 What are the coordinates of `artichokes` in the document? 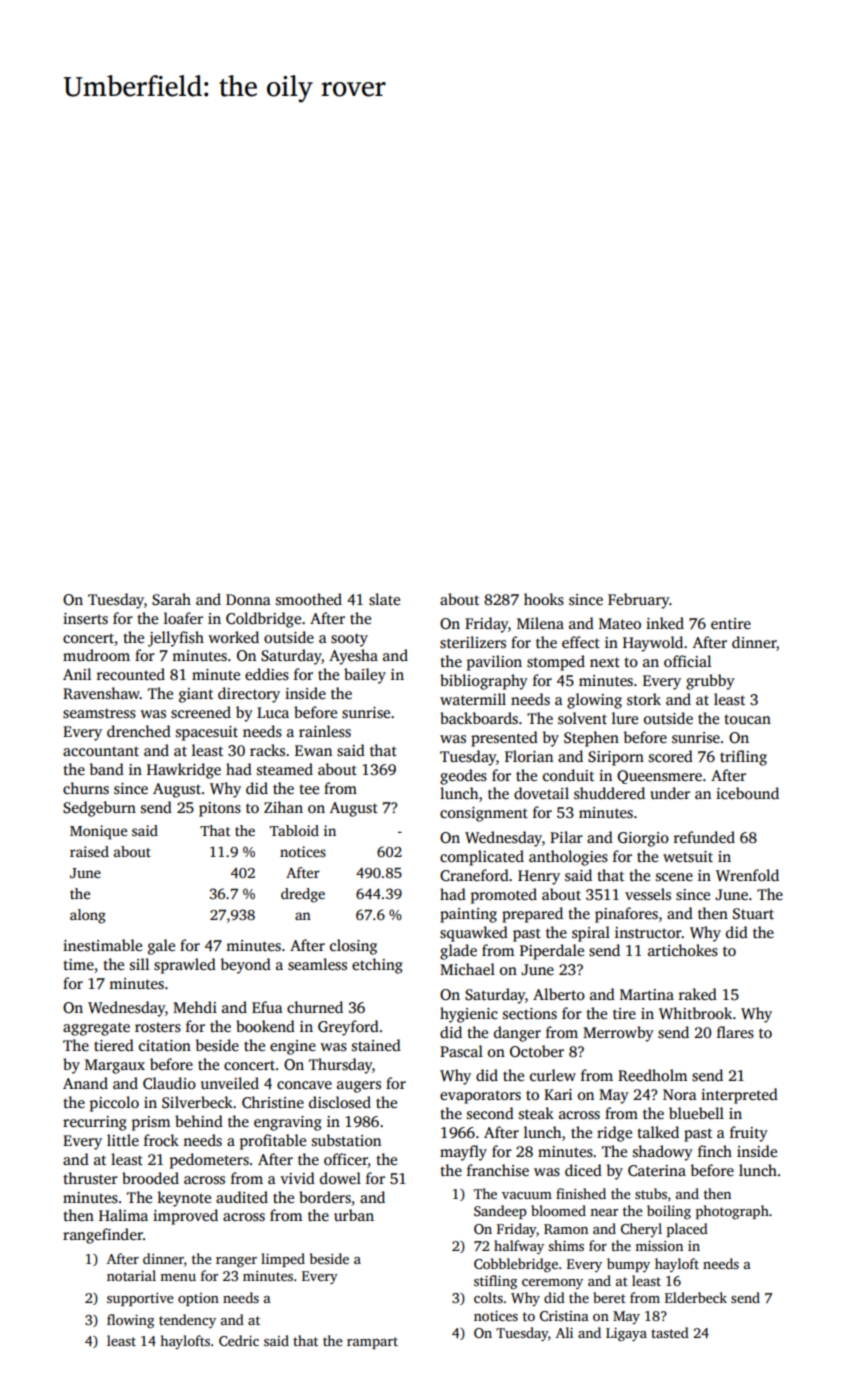 It's located at (683, 950).
